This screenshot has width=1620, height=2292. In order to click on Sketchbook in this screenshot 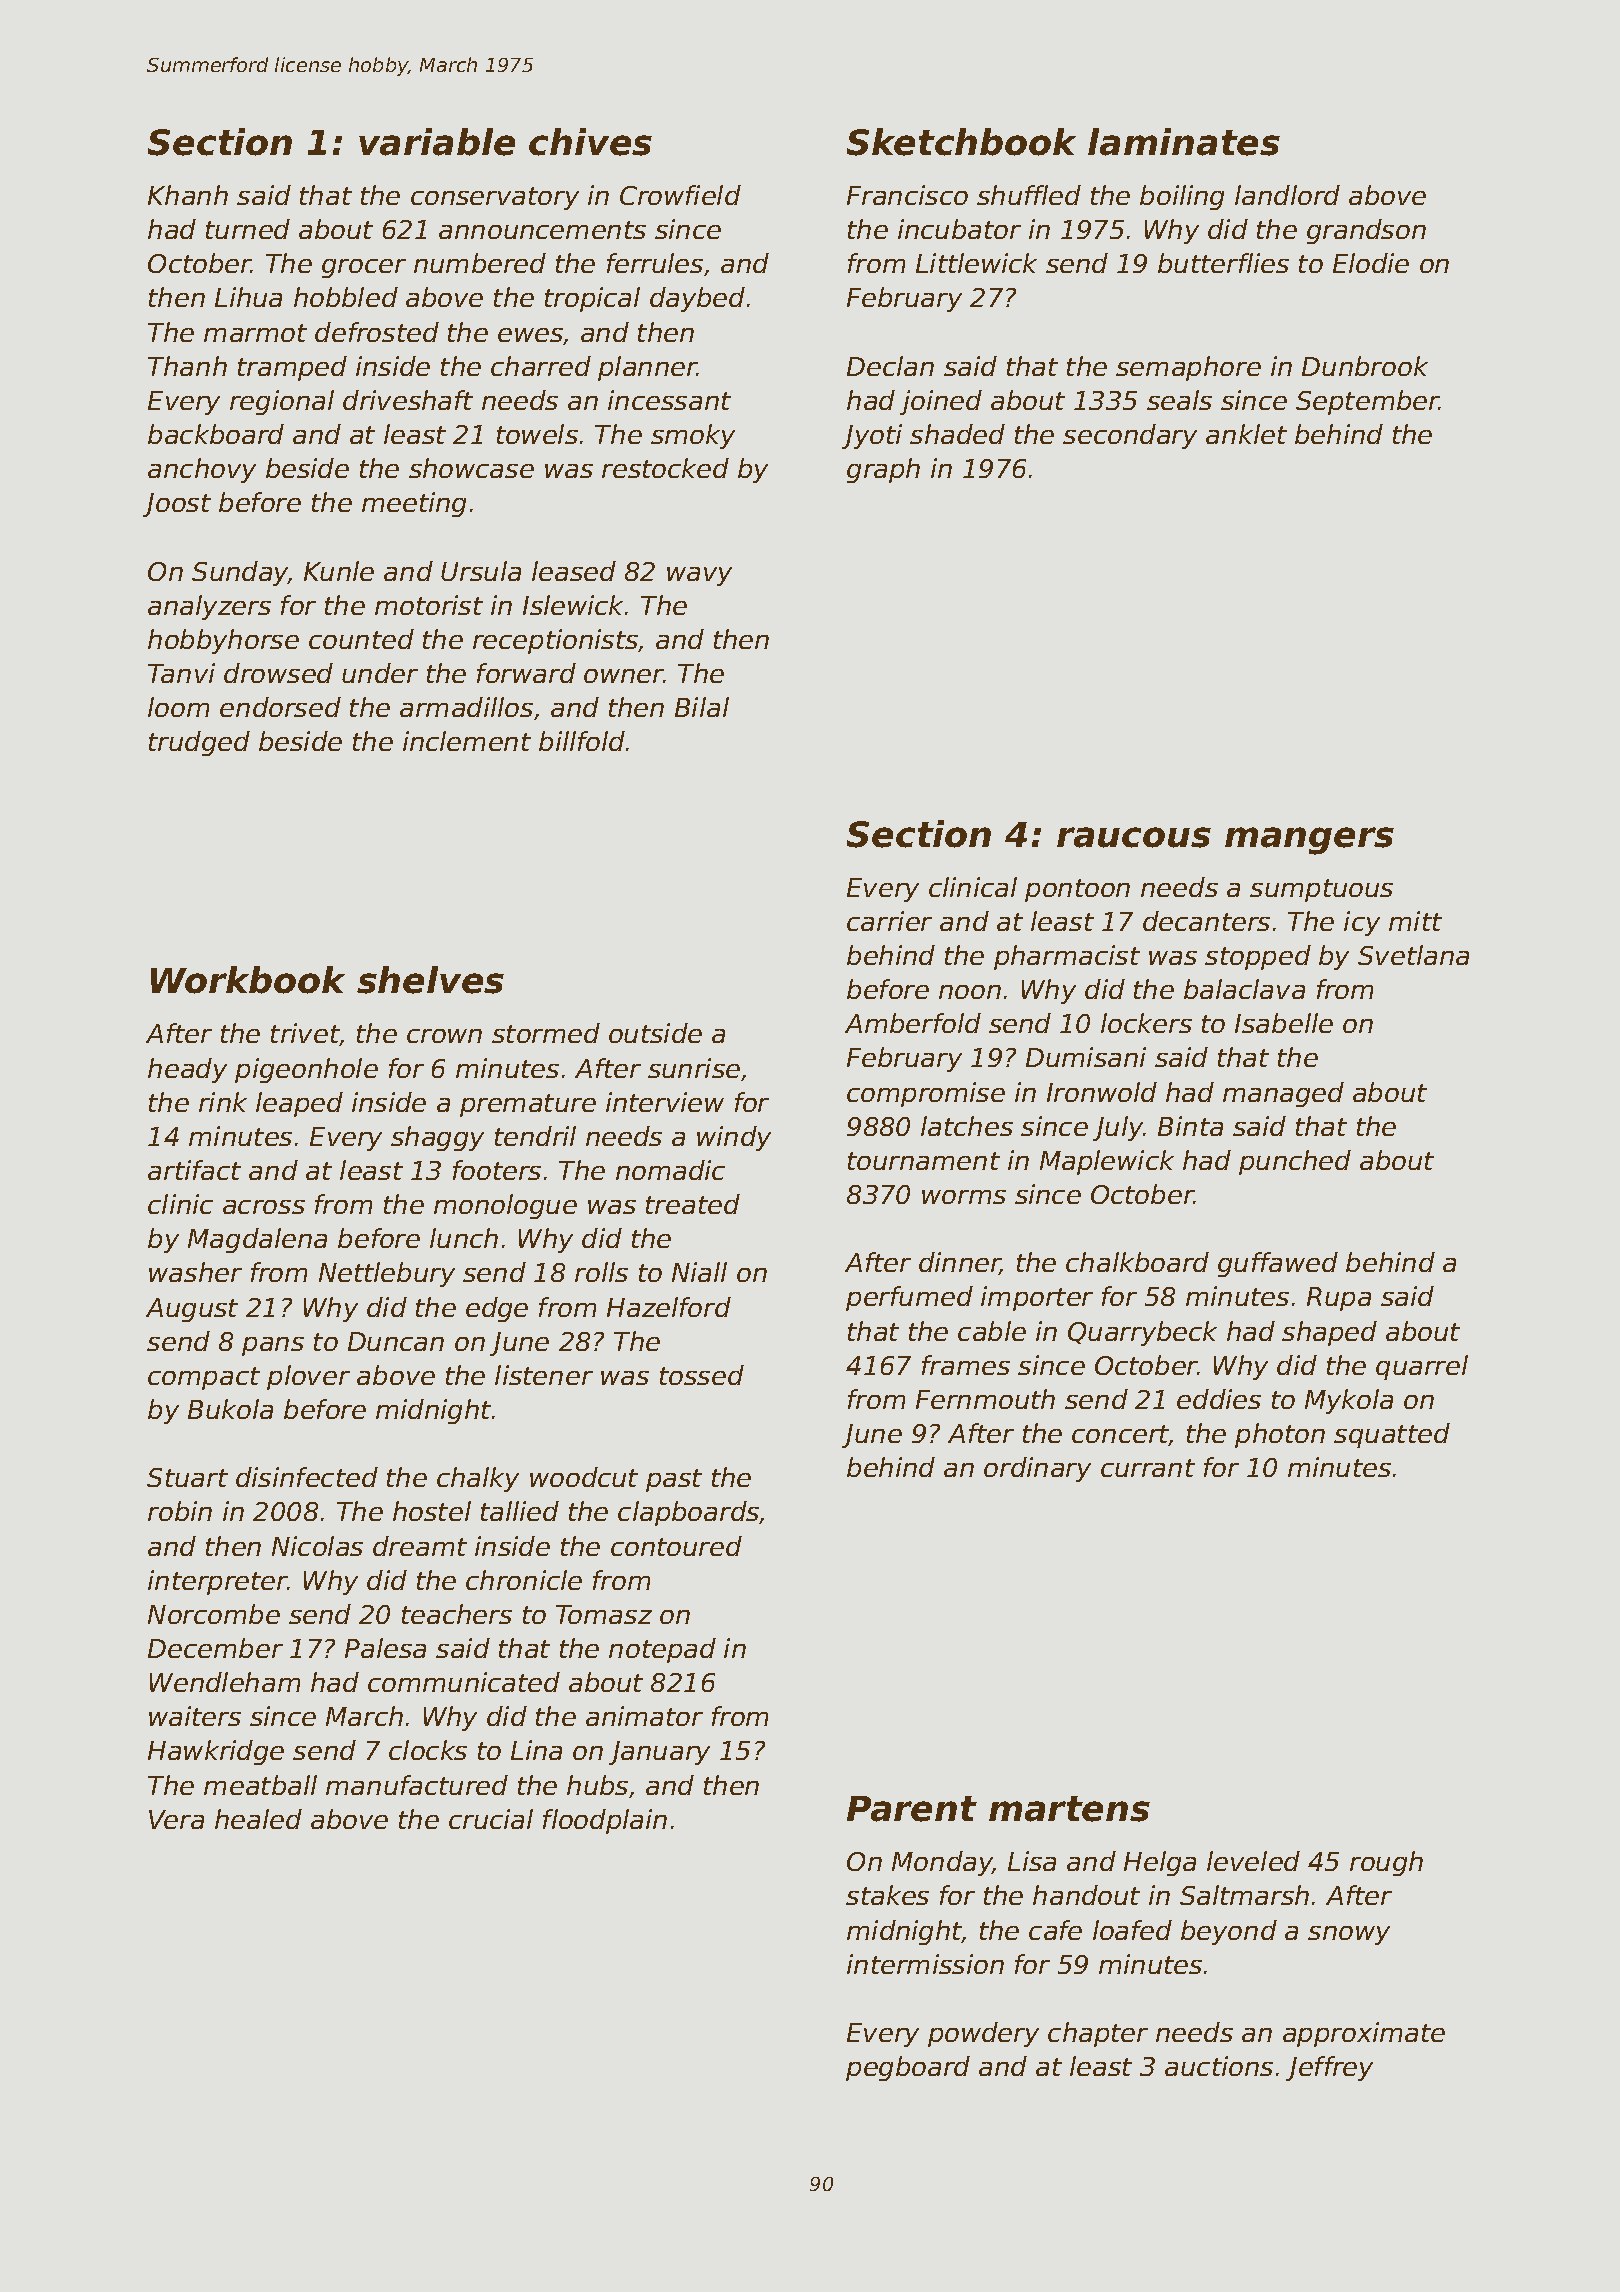, I will do `click(961, 142)`.
